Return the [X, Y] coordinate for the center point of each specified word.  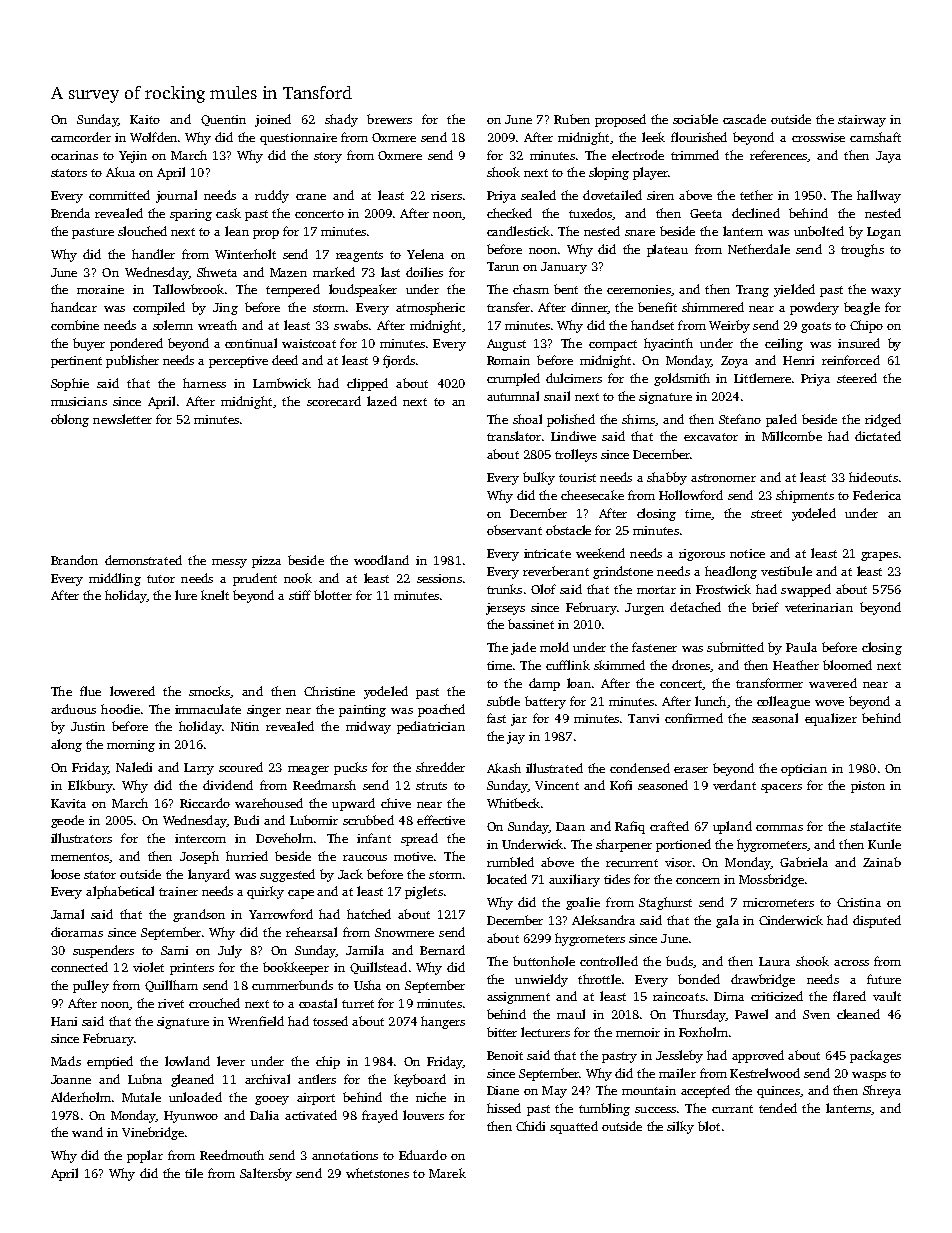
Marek [447, 1173]
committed [119, 195]
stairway [862, 121]
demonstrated [143, 560]
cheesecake [592, 495]
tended [778, 1108]
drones [691, 665]
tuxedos [590, 213]
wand [87, 1132]
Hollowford [691, 495]
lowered [132, 691]
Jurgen [644, 609]
